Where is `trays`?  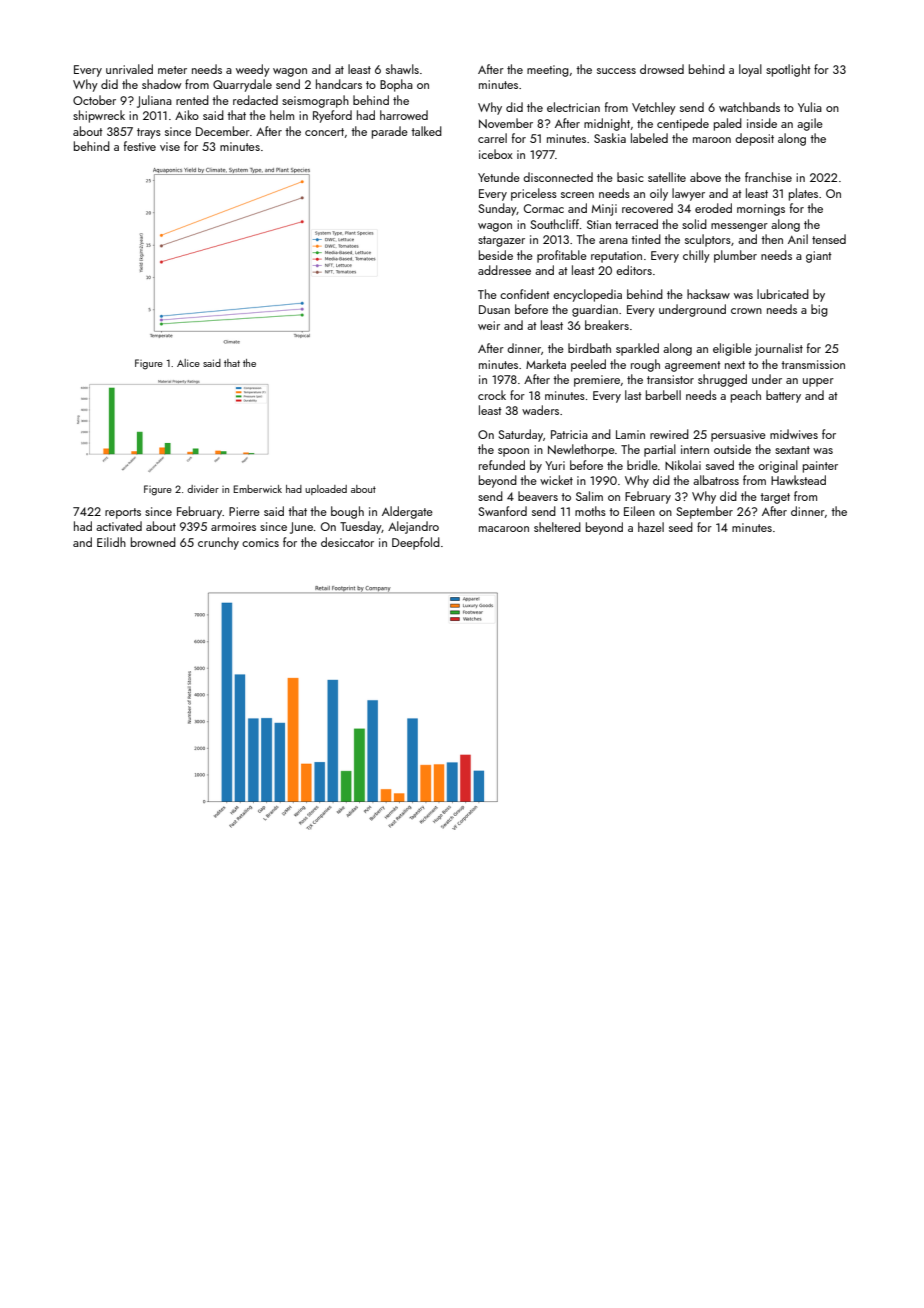
trays is located at coordinates (149, 133).
